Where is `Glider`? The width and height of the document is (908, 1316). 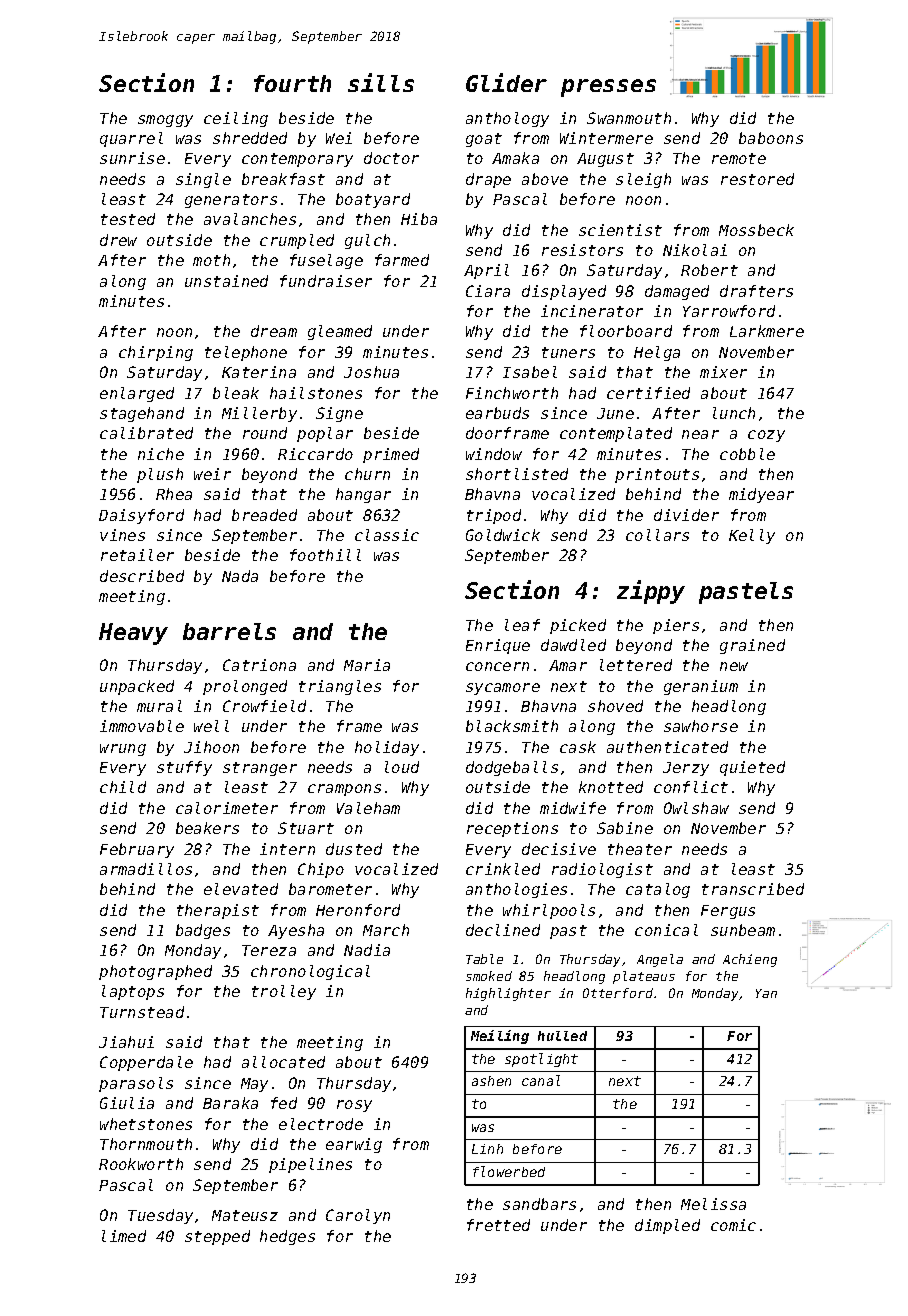 Glider is located at coordinates (506, 82).
